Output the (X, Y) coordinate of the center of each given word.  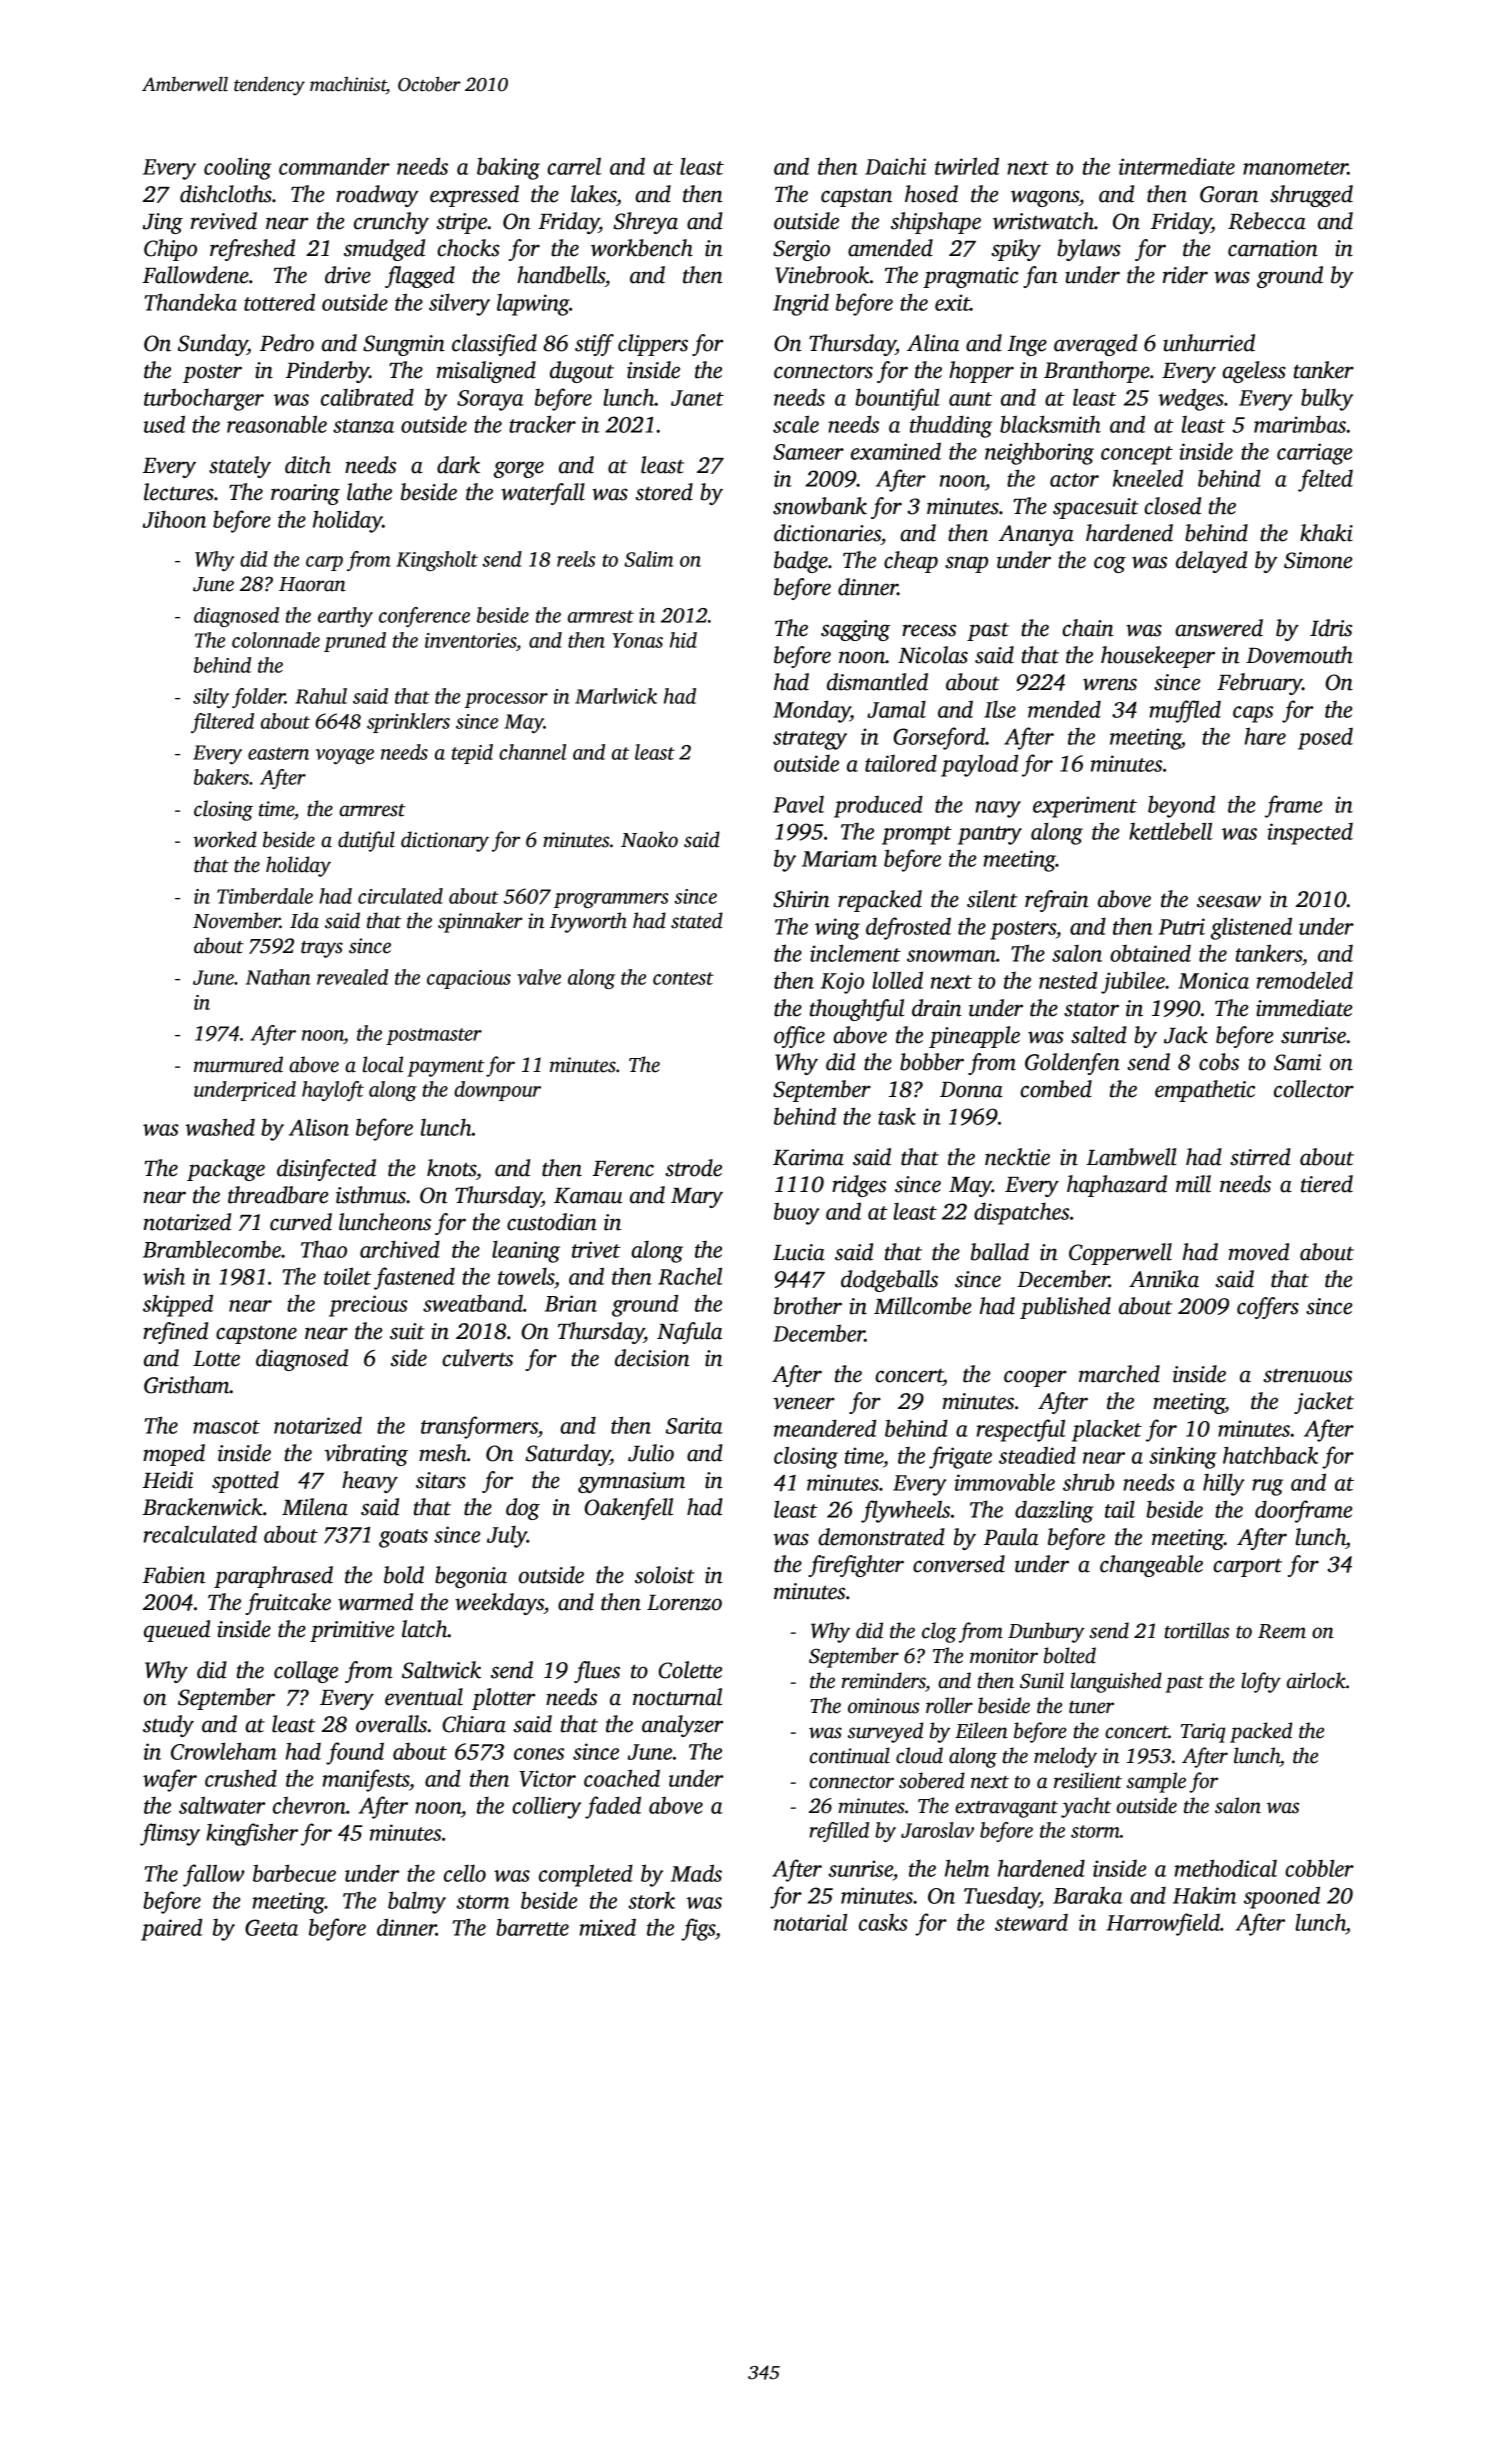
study (168, 1726)
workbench (642, 248)
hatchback (1271, 1455)
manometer (1295, 168)
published (1065, 1308)
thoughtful (857, 1010)
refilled (839, 1832)
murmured (238, 1064)
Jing (163, 223)
